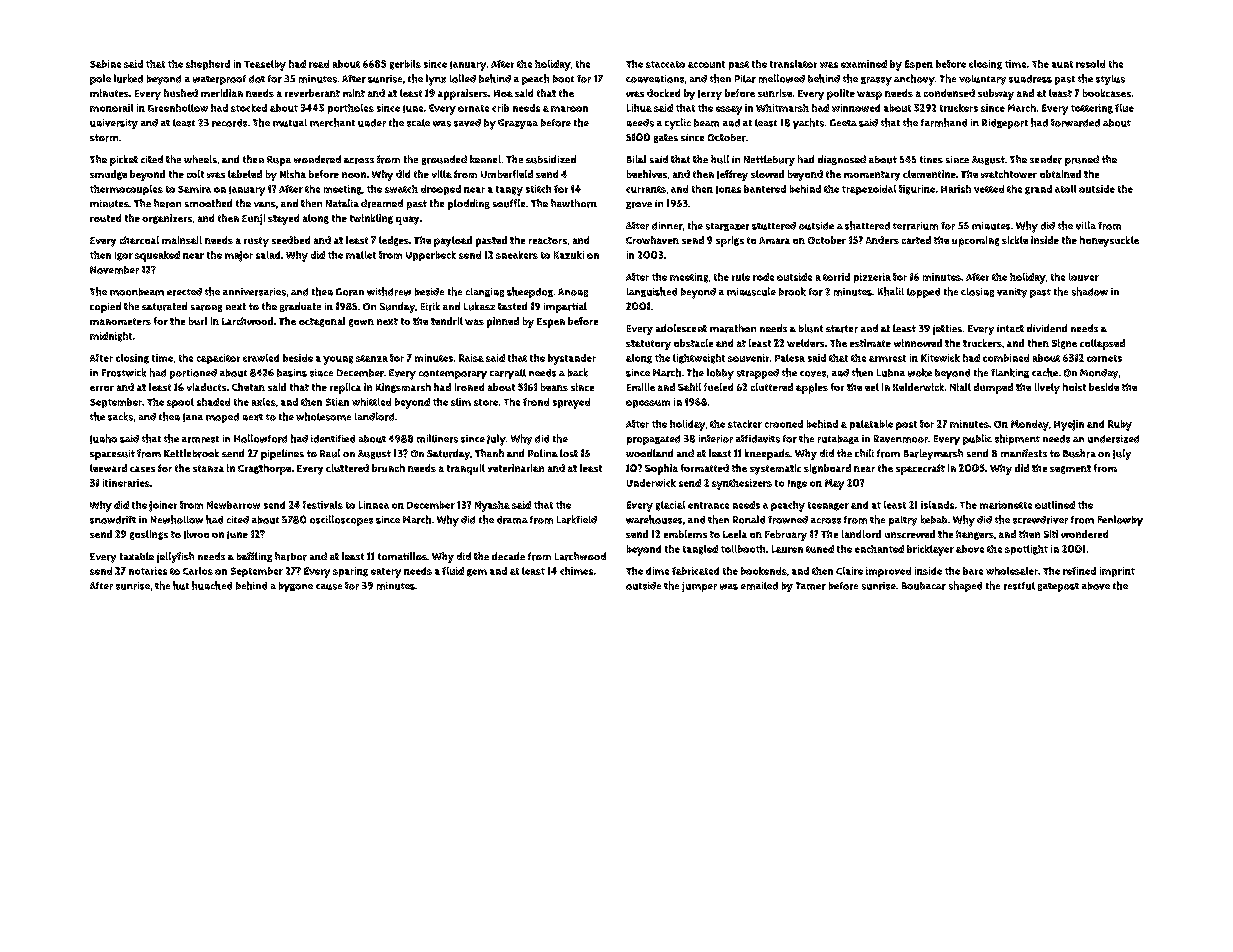  What do you see at coordinates (965, 586) in the screenshot?
I see `shaped` at bounding box center [965, 586].
